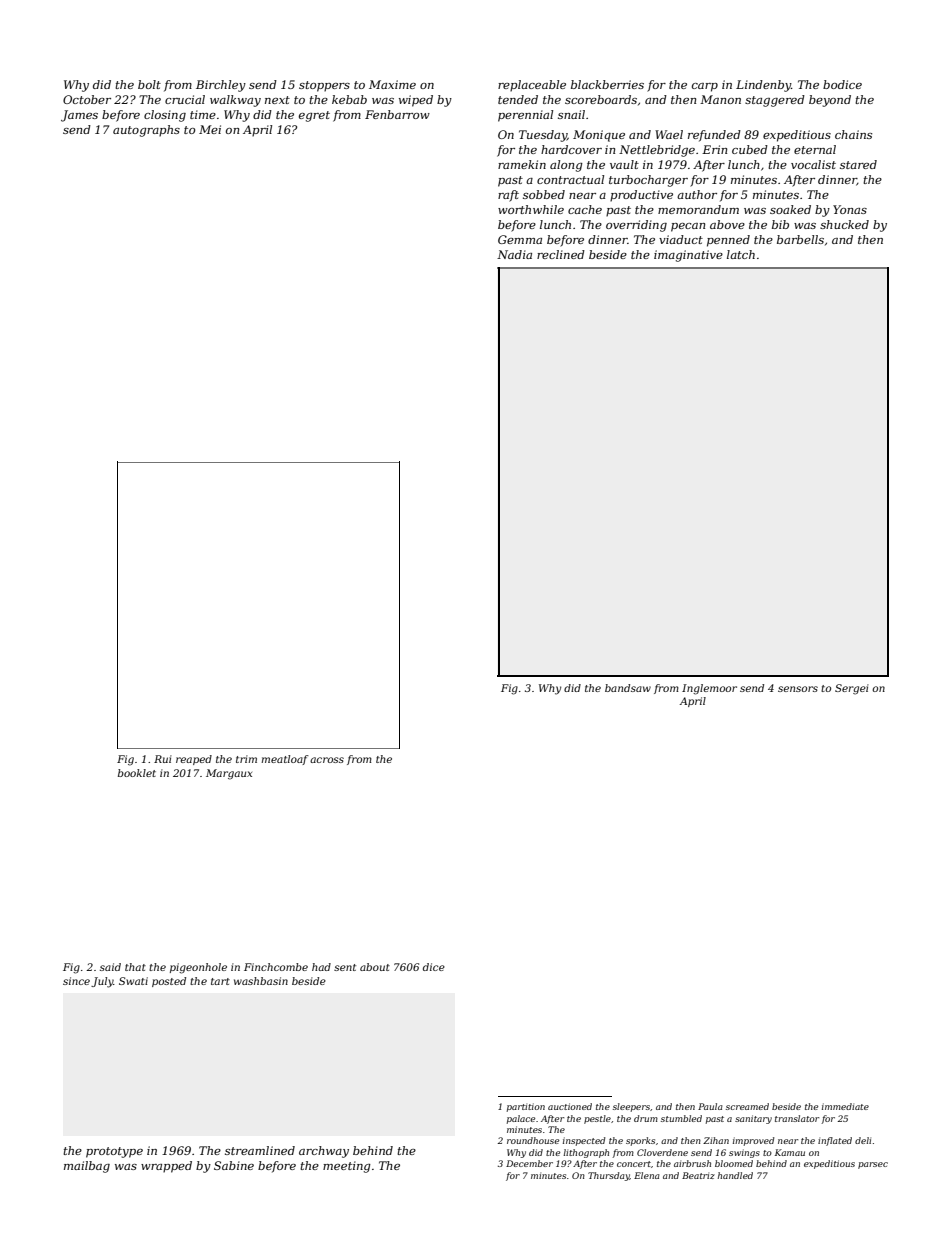 The height and width of the screenshot is (1233, 952). Describe the element at coordinates (229, 774) in the screenshot. I see `Margaux` at that location.
